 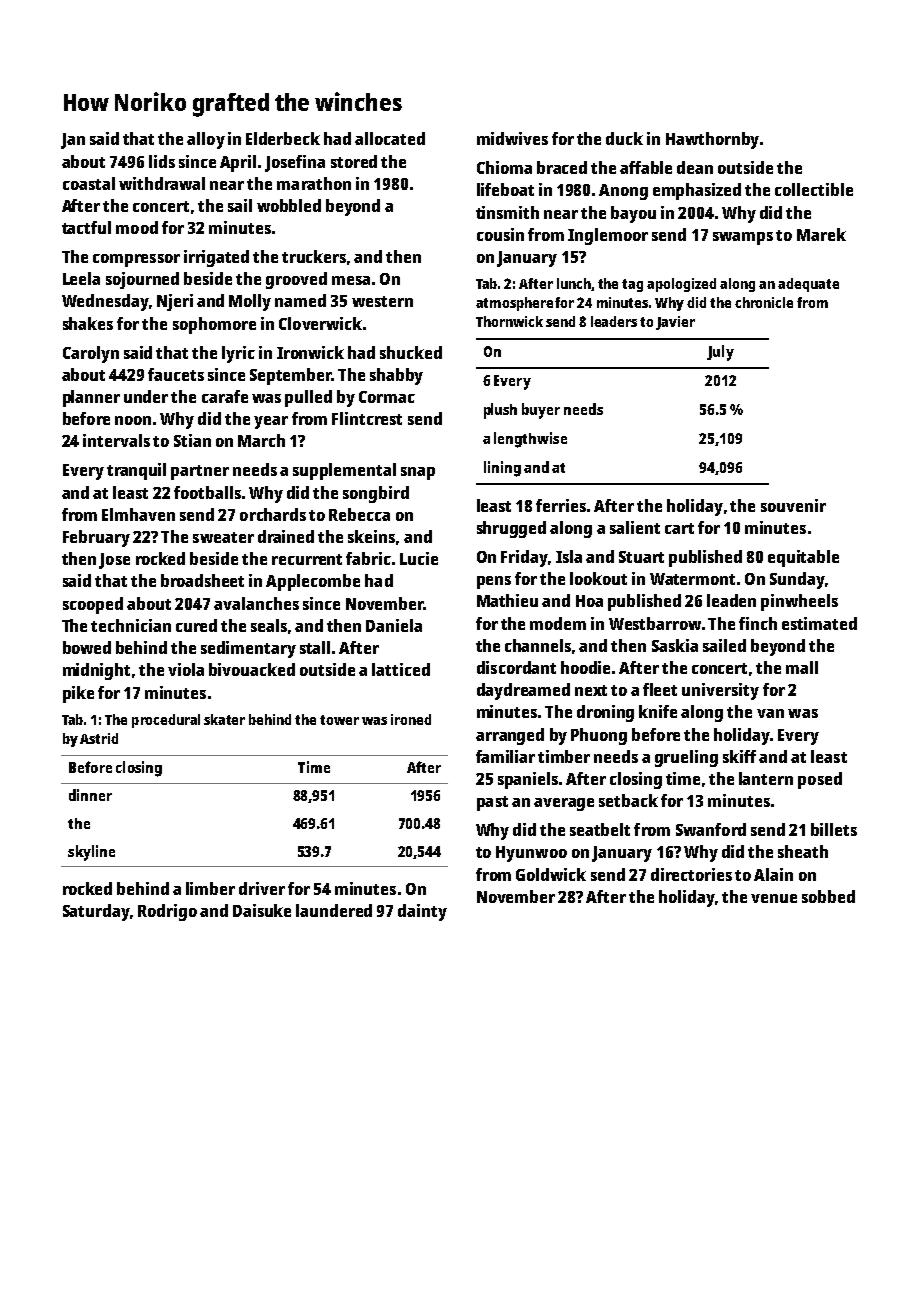 What do you see at coordinates (167, 912) in the screenshot?
I see `Rodrigo` at bounding box center [167, 912].
